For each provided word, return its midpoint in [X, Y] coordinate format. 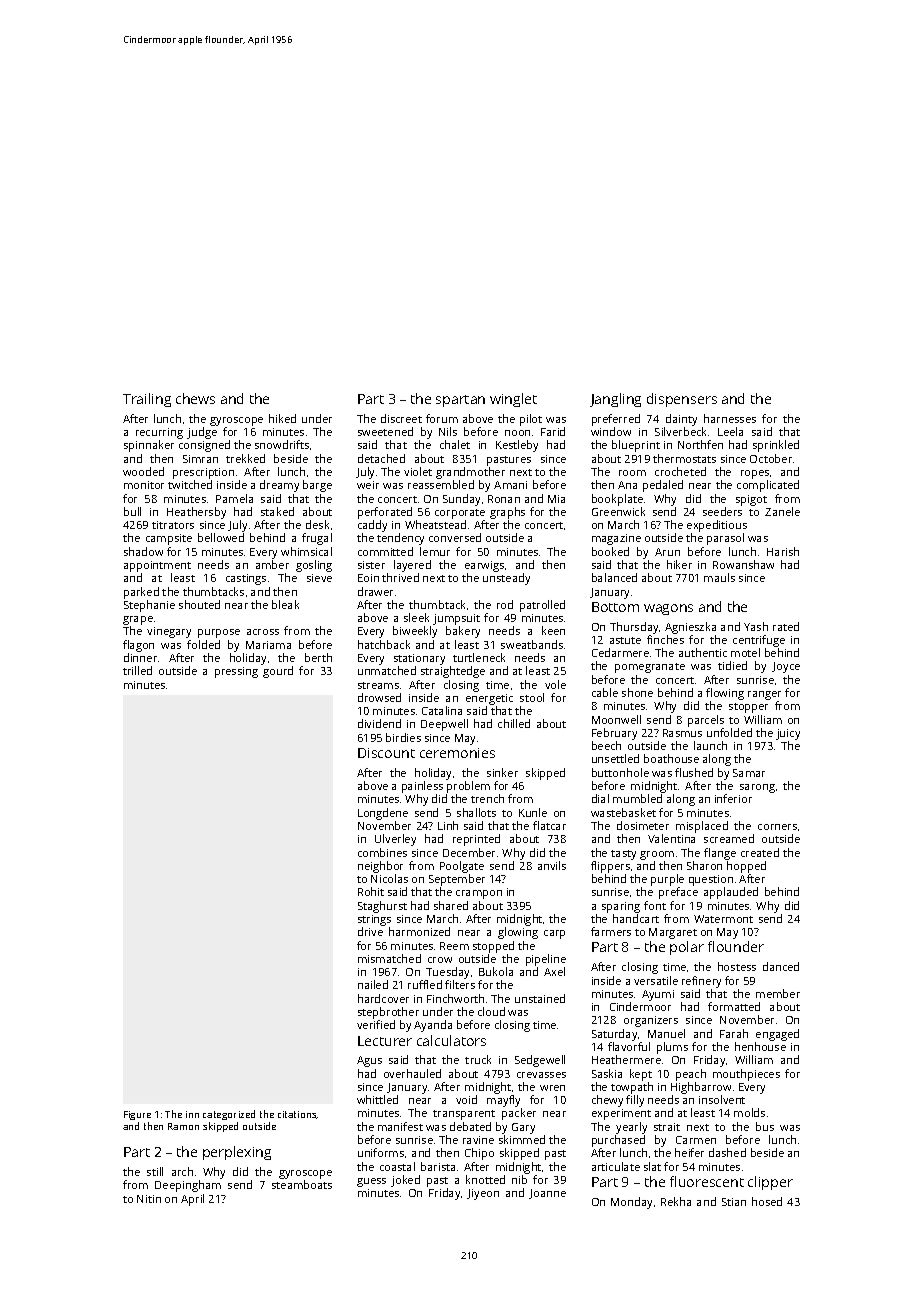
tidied [732, 665]
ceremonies [457, 753]
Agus [369, 1061]
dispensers [682, 400]
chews [195, 398]
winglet [513, 400]
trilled [137, 670]
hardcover [383, 998]
